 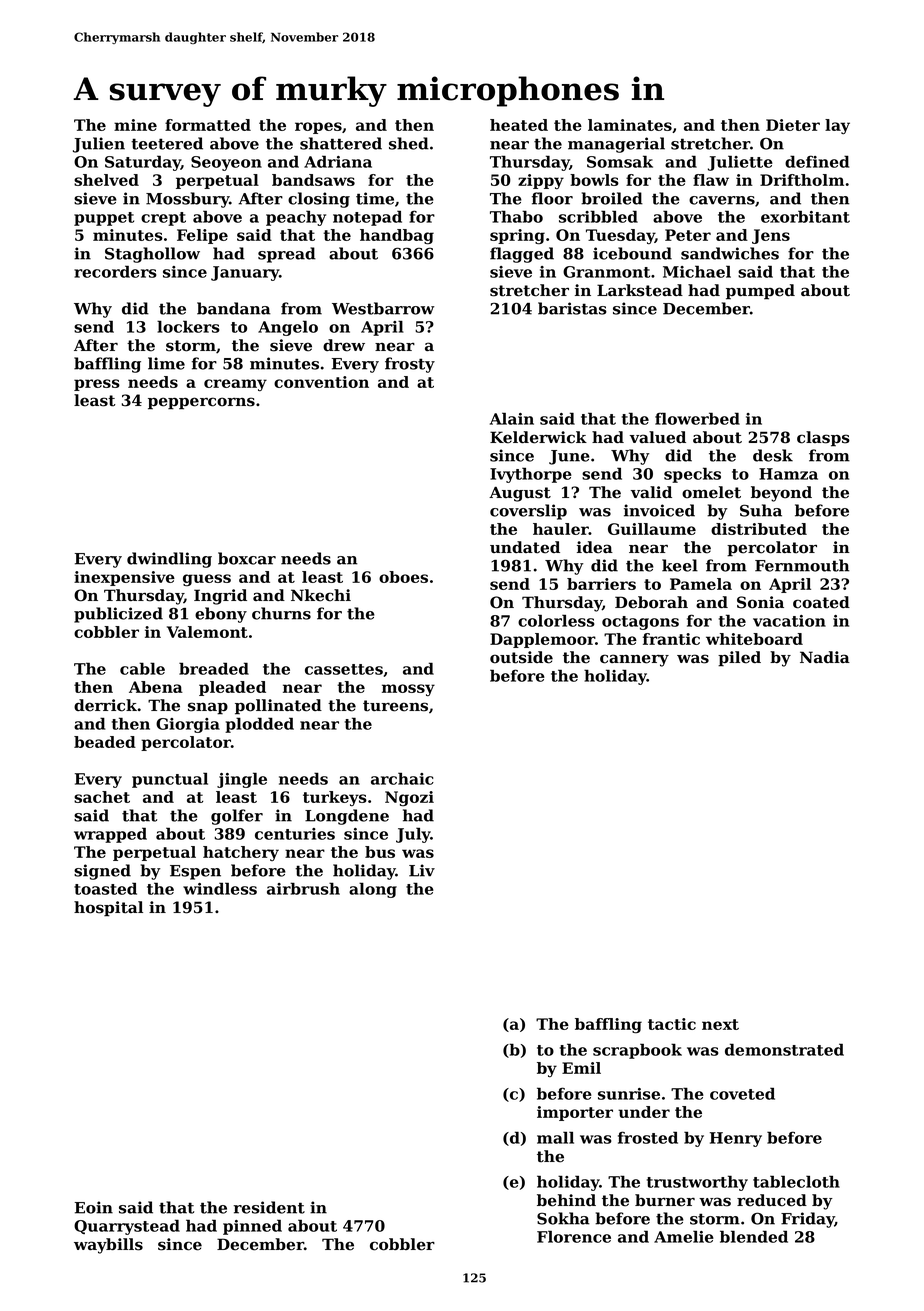 I want to click on cannery, so click(x=634, y=660).
